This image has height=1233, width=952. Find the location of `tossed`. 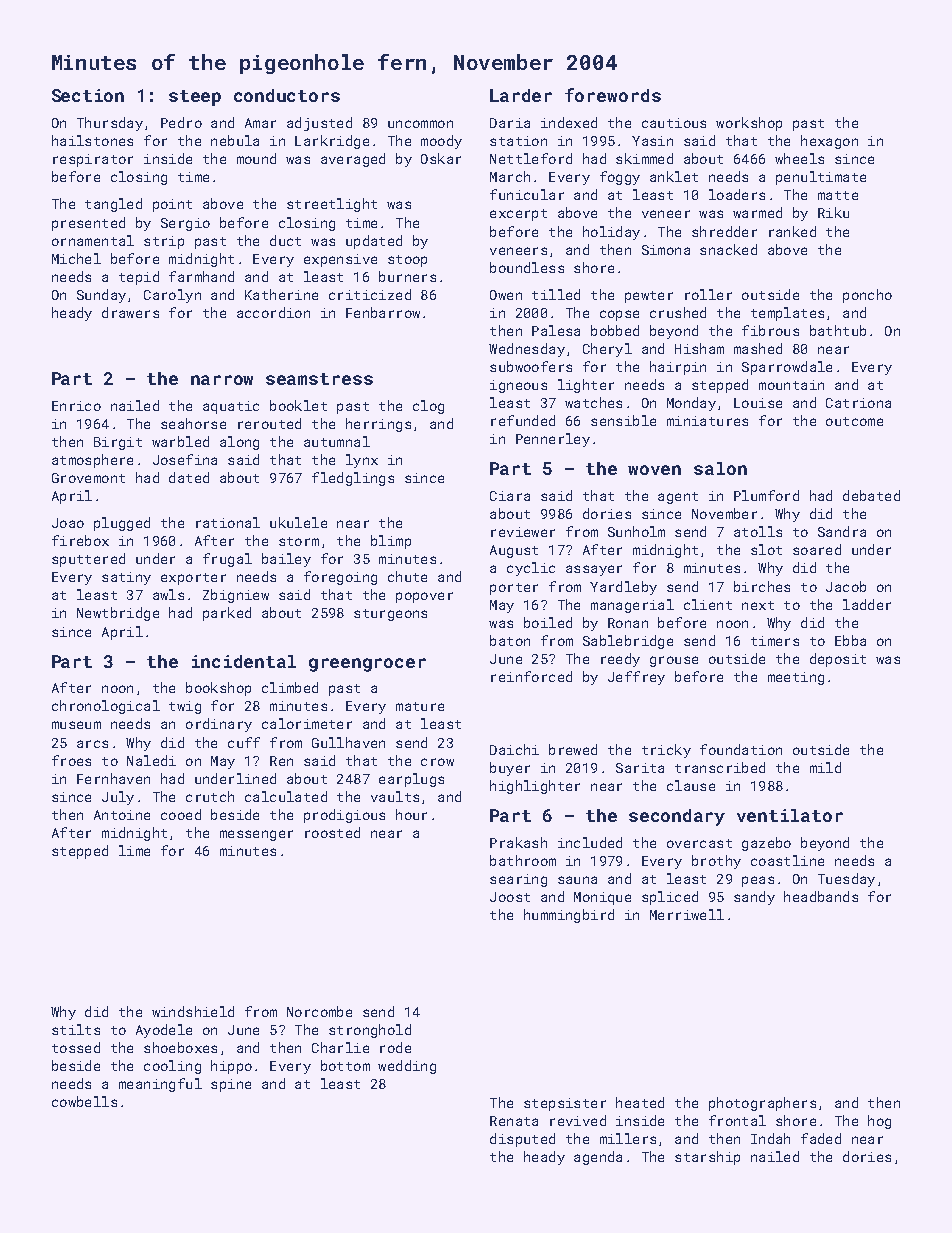

tossed is located at coordinates (76, 1047).
